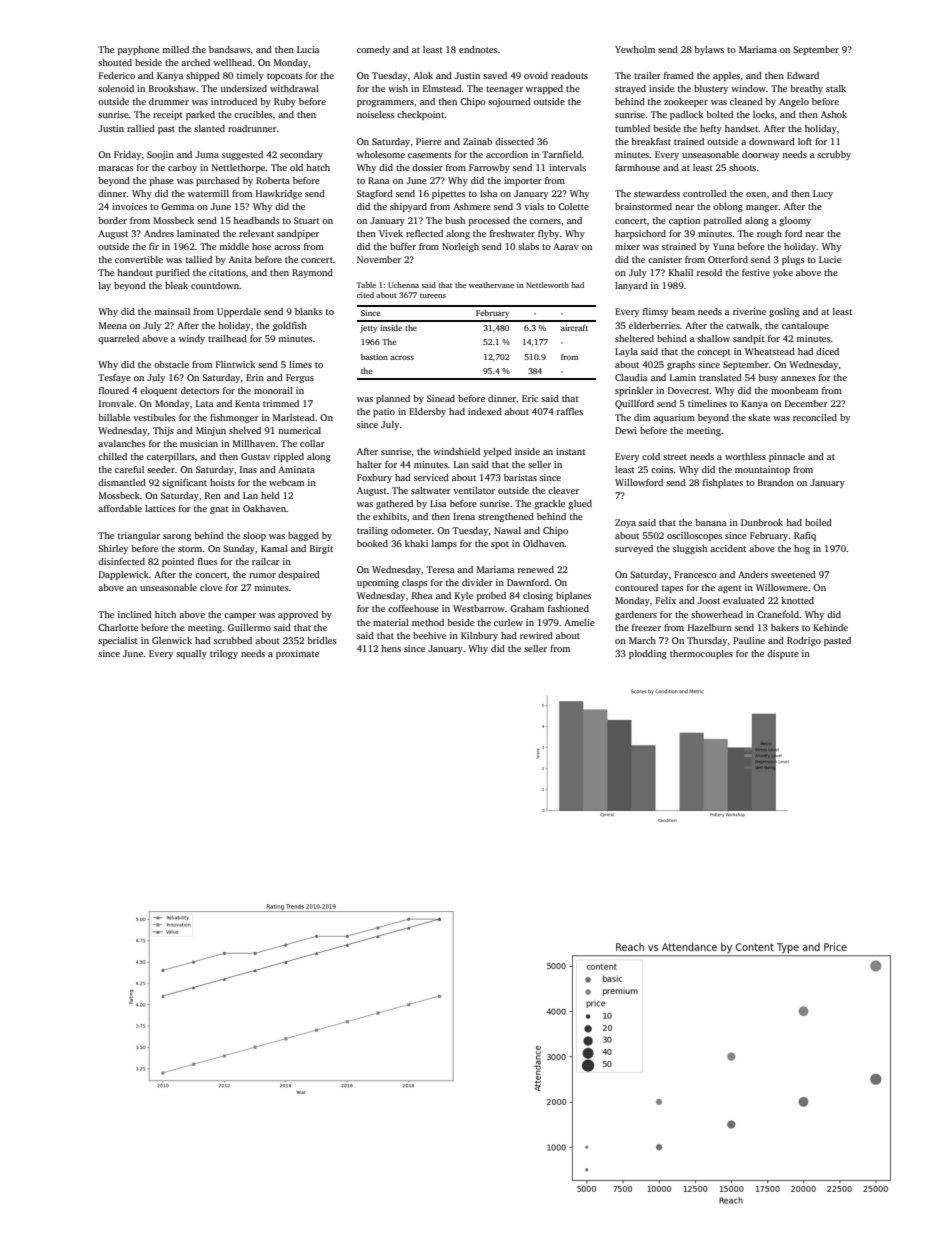 The width and height of the document is (952, 1233). I want to click on Lata, so click(205, 403).
